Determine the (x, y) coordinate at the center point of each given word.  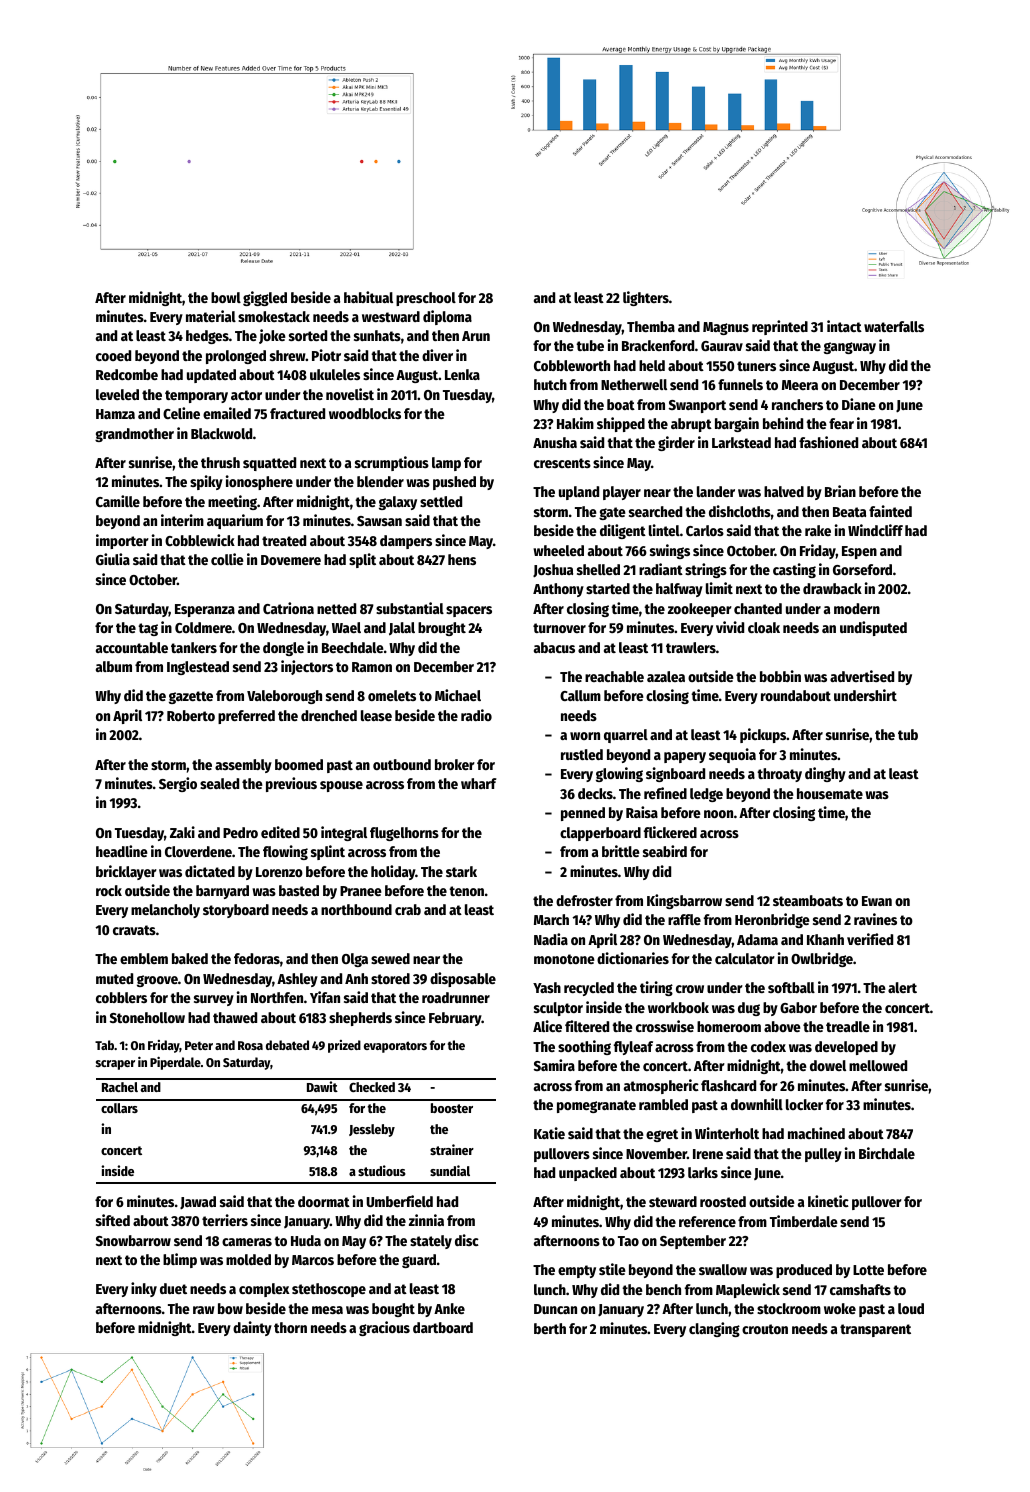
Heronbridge (772, 920)
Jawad (198, 1203)
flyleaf (633, 1048)
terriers (225, 1220)
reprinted (780, 327)
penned (583, 814)
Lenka (462, 374)
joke (272, 336)
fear (841, 423)
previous (291, 784)
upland (579, 493)
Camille (118, 501)
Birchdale (887, 1153)
